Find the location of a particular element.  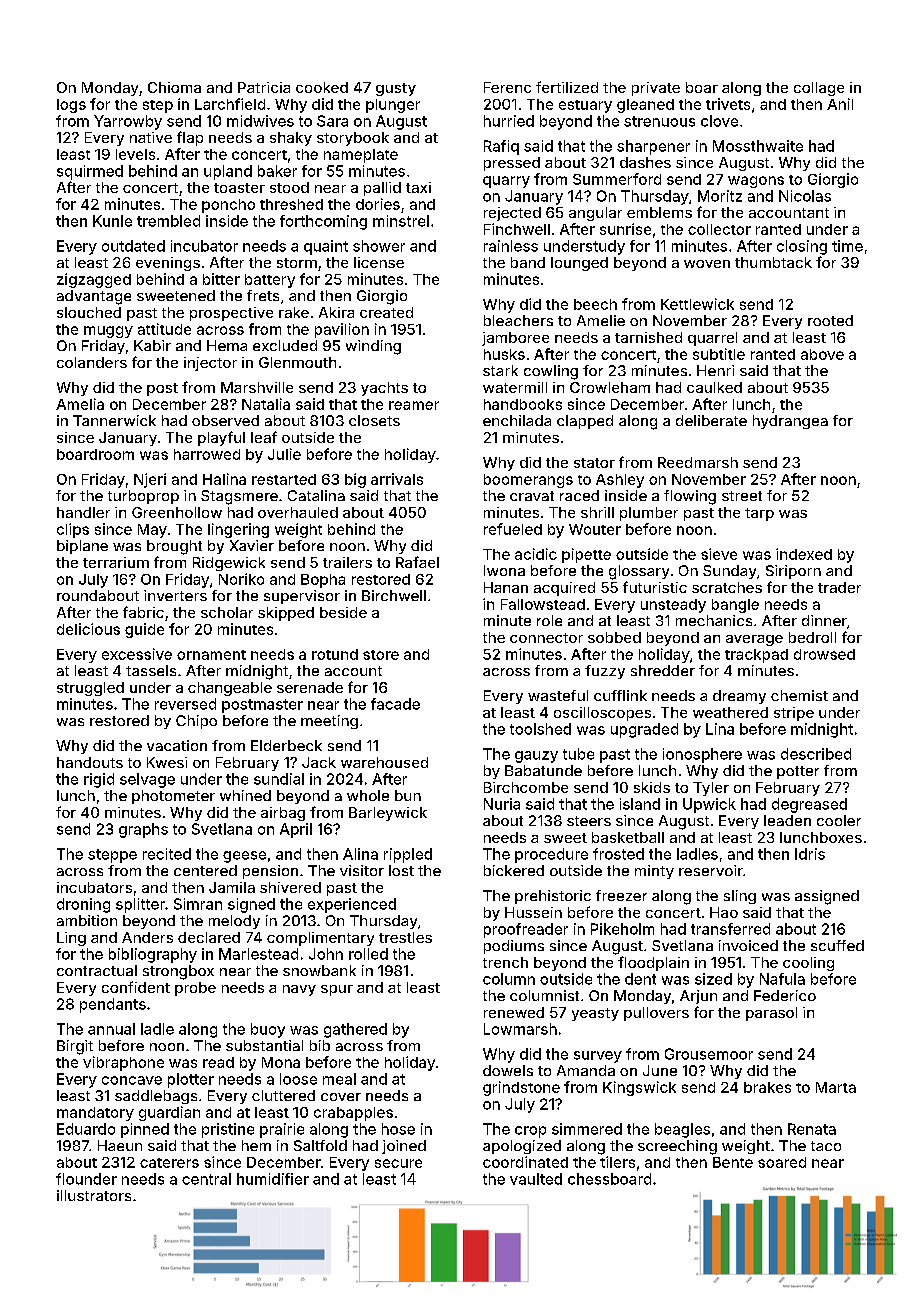

hurried is located at coordinates (509, 121).
